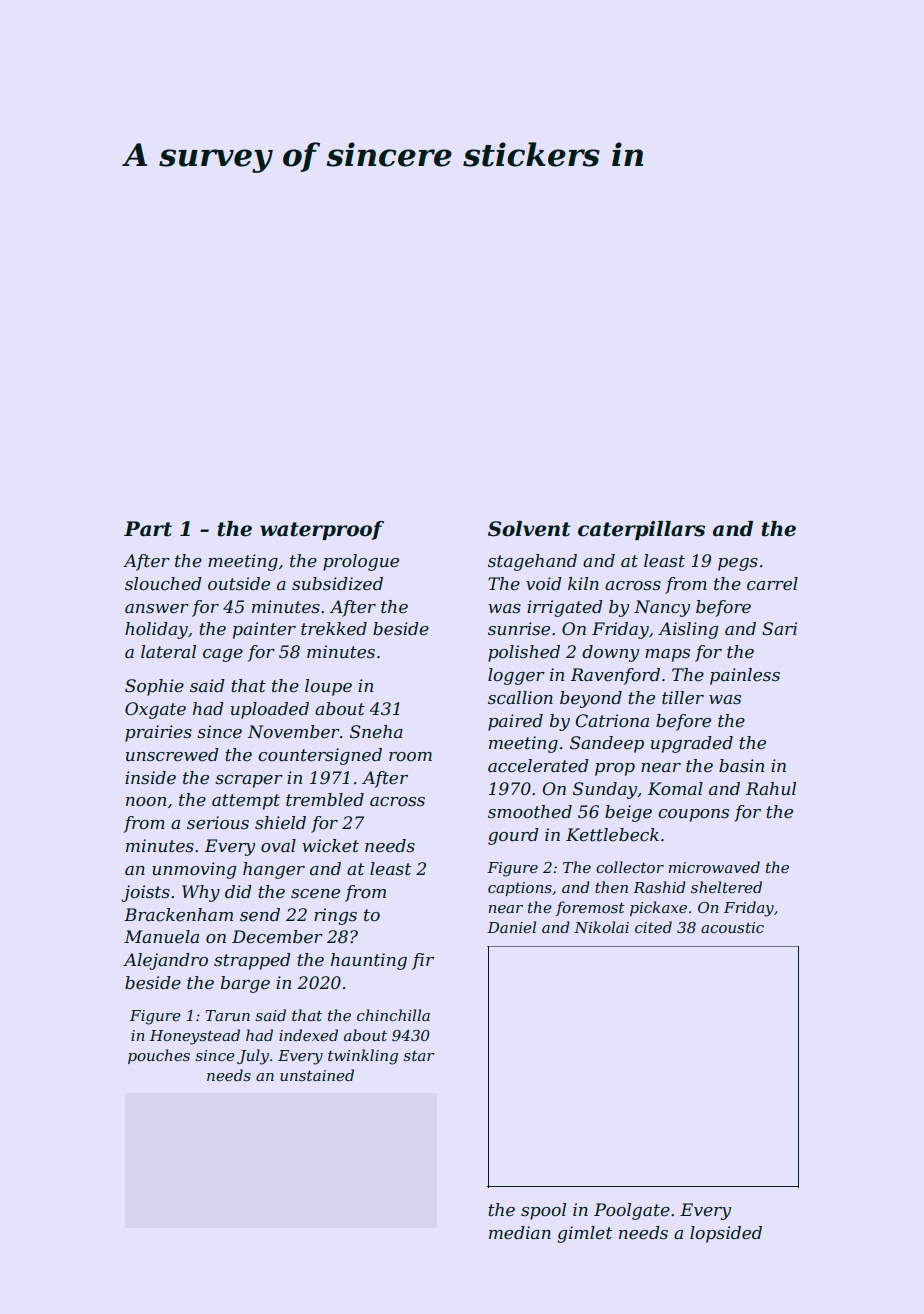 This page has width=924, height=1314. I want to click on fir, so click(423, 961).
